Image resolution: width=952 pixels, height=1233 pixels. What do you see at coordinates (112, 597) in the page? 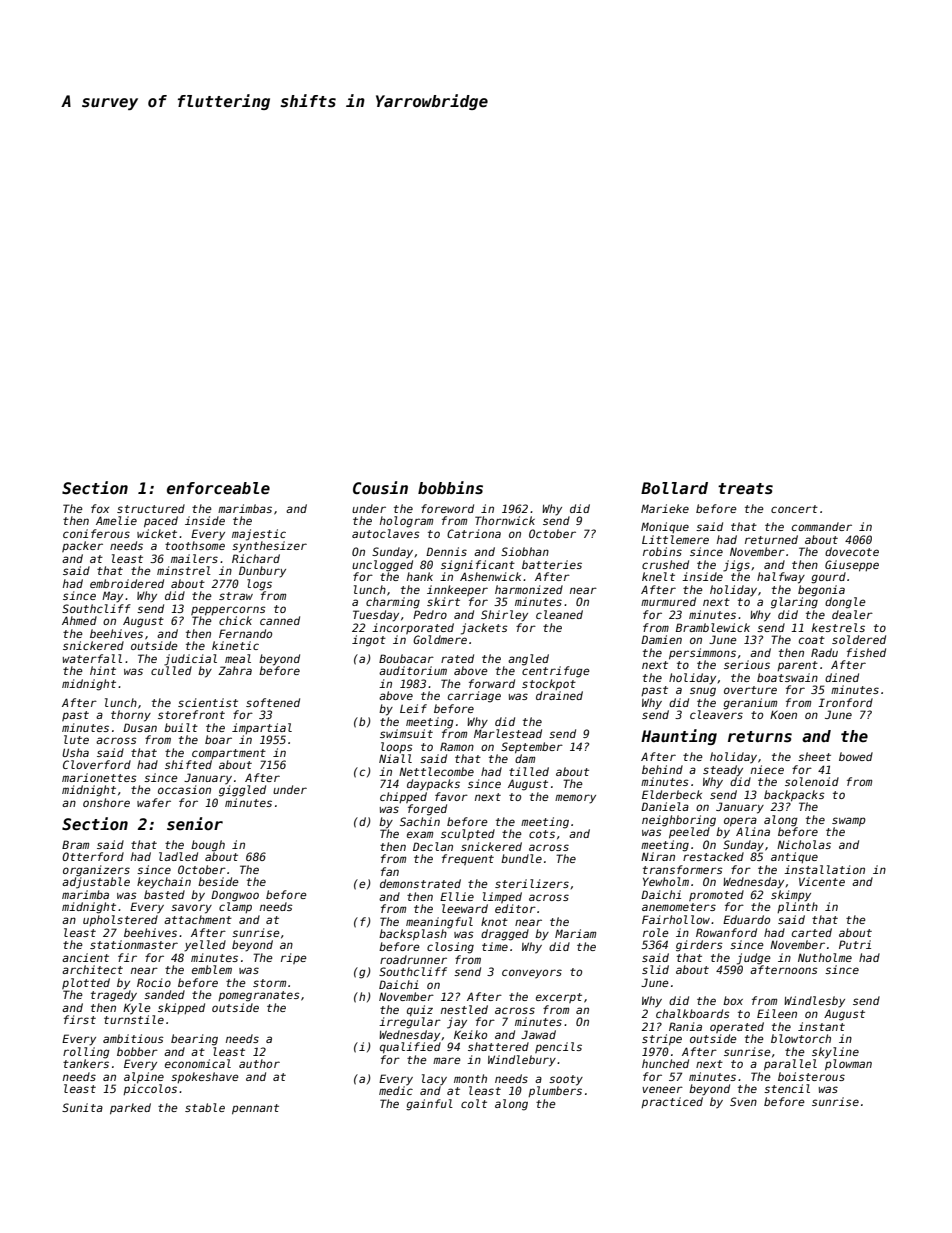
I see `May` at bounding box center [112, 597].
